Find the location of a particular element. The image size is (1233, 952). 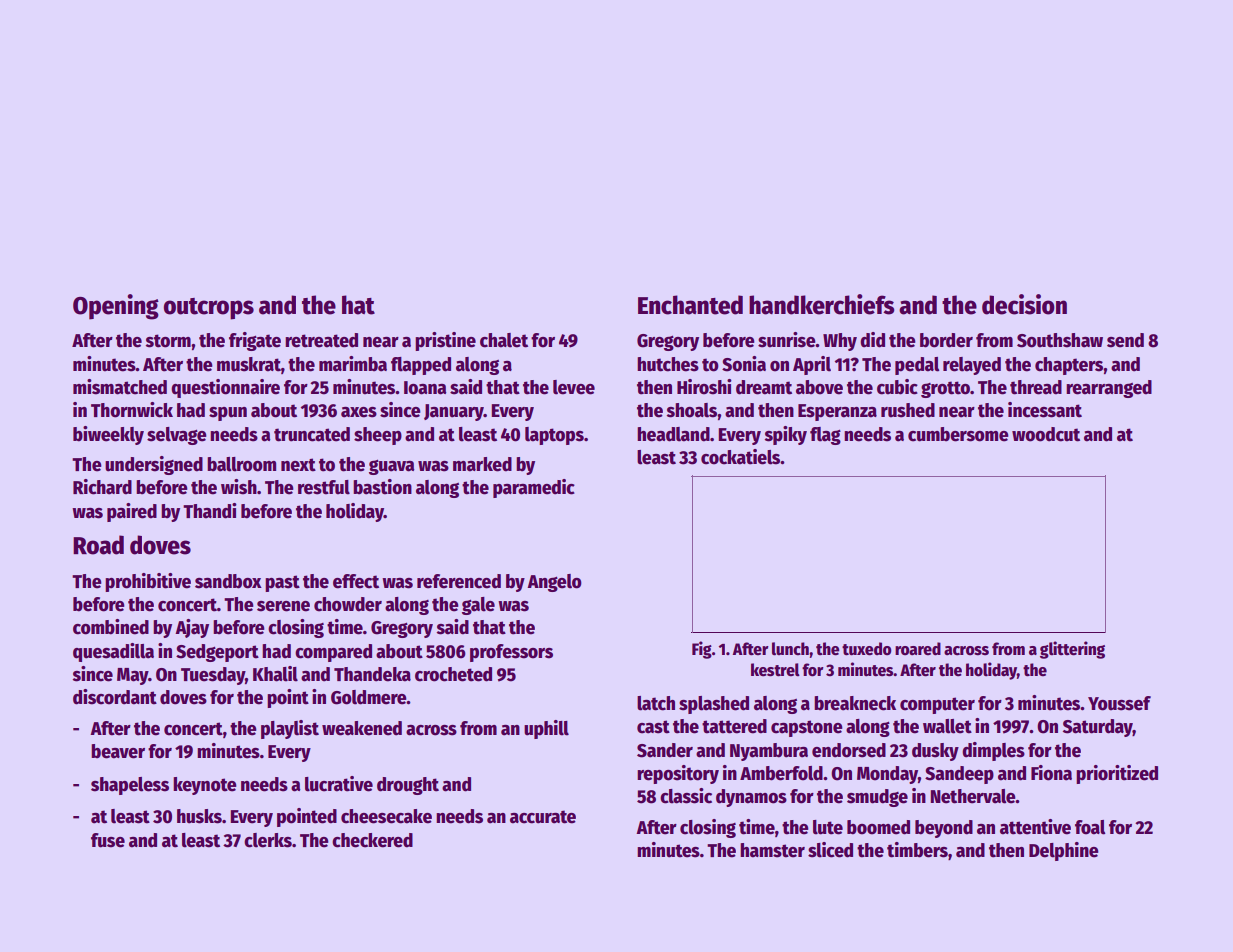

Thornwick is located at coordinates (132, 410).
